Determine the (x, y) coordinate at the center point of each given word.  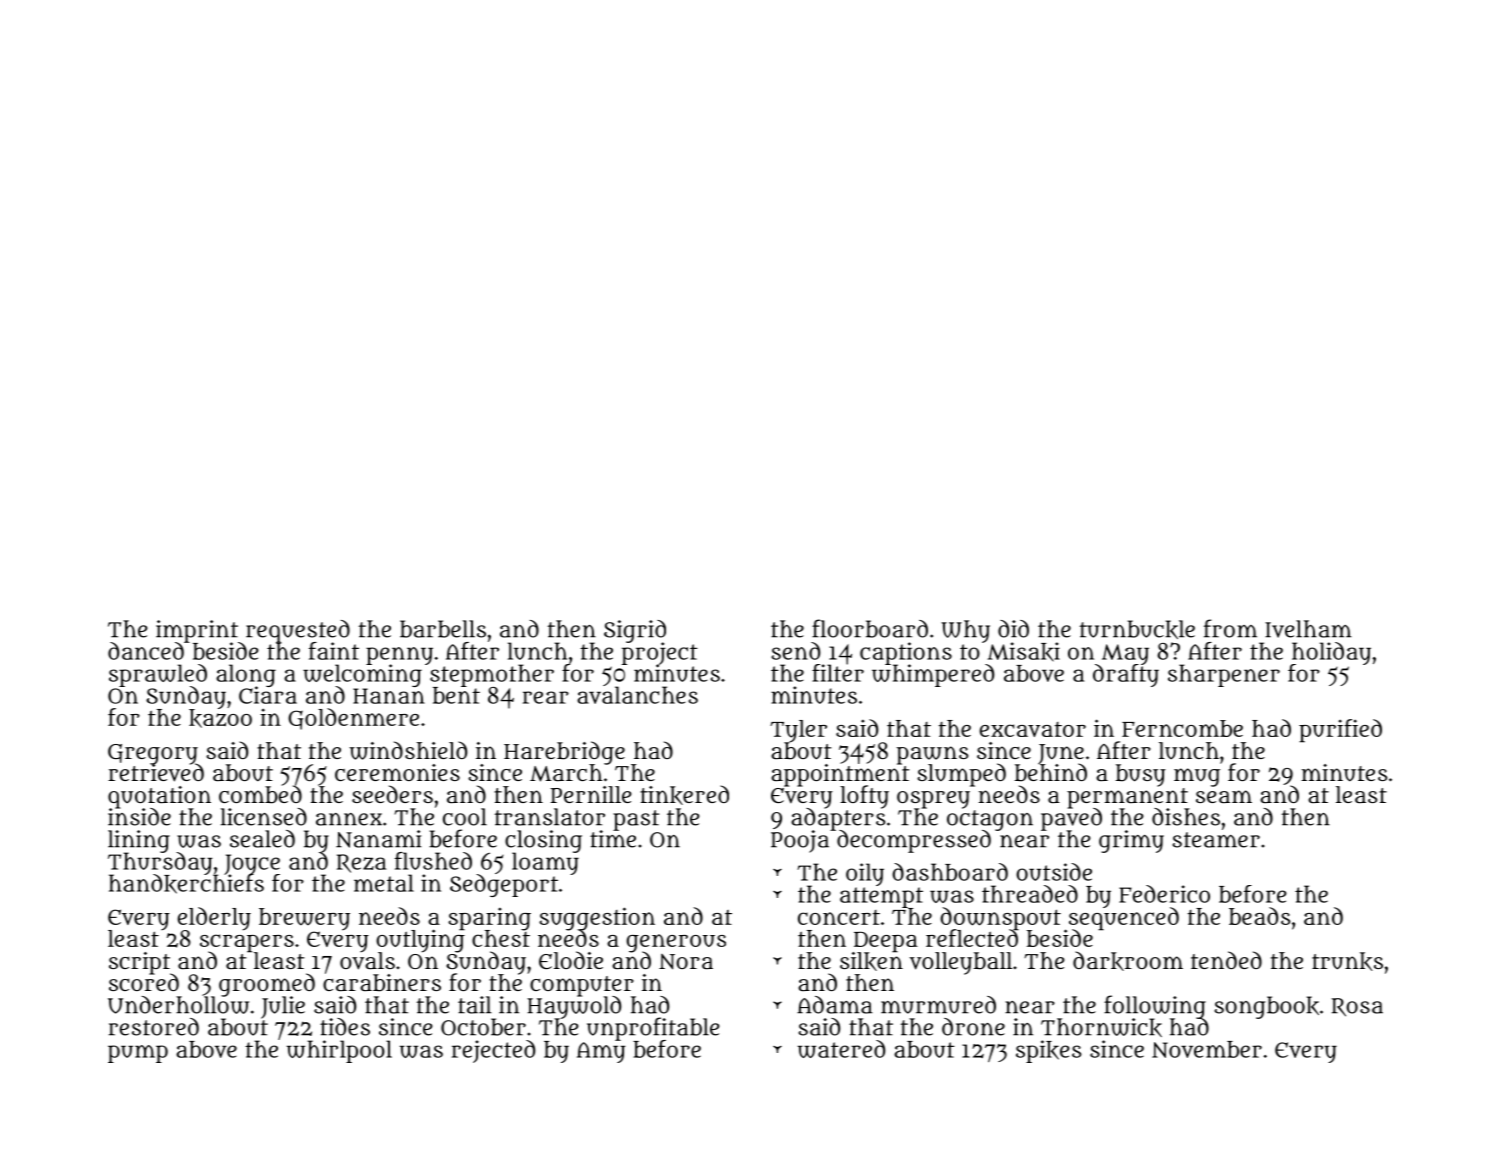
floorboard (870, 628)
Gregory (153, 754)
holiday (1331, 653)
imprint (197, 631)
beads (1260, 916)
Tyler (798, 731)
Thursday (160, 863)
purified (1340, 731)
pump (138, 1054)
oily (865, 874)
